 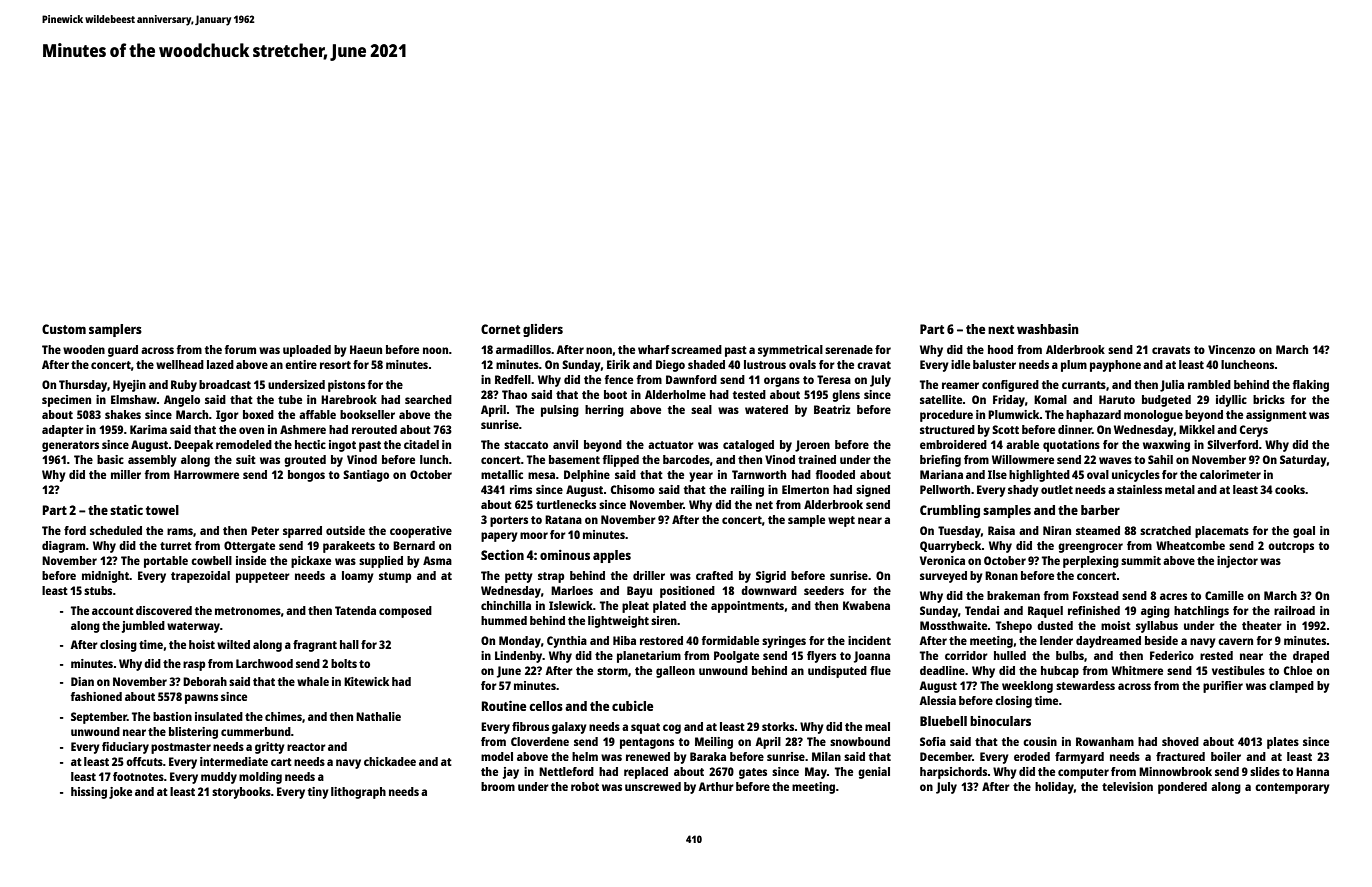 What do you see at coordinates (543, 330) in the screenshot?
I see `gliders` at bounding box center [543, 330].
